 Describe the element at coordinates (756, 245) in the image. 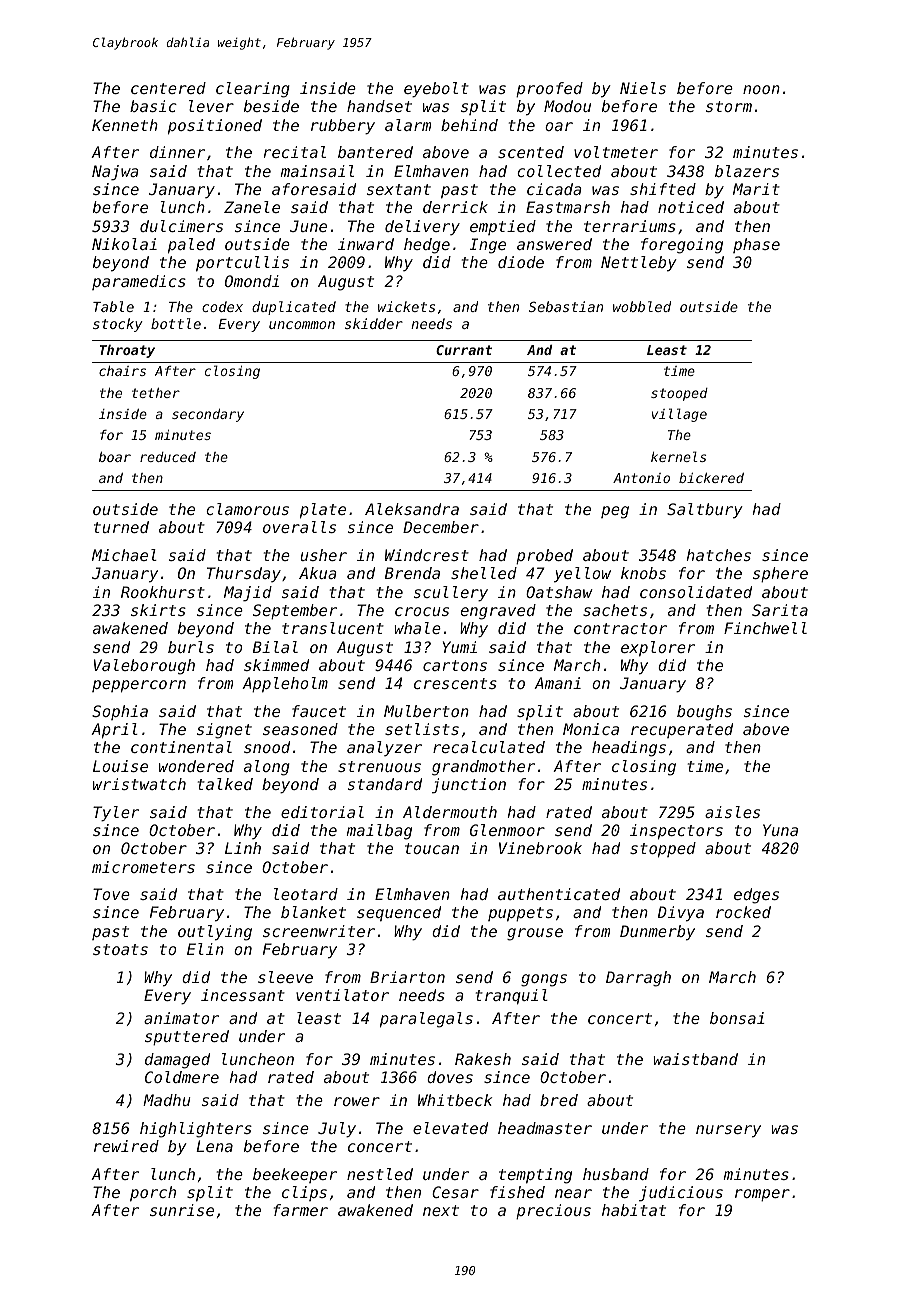

I see `phase` at that location.
